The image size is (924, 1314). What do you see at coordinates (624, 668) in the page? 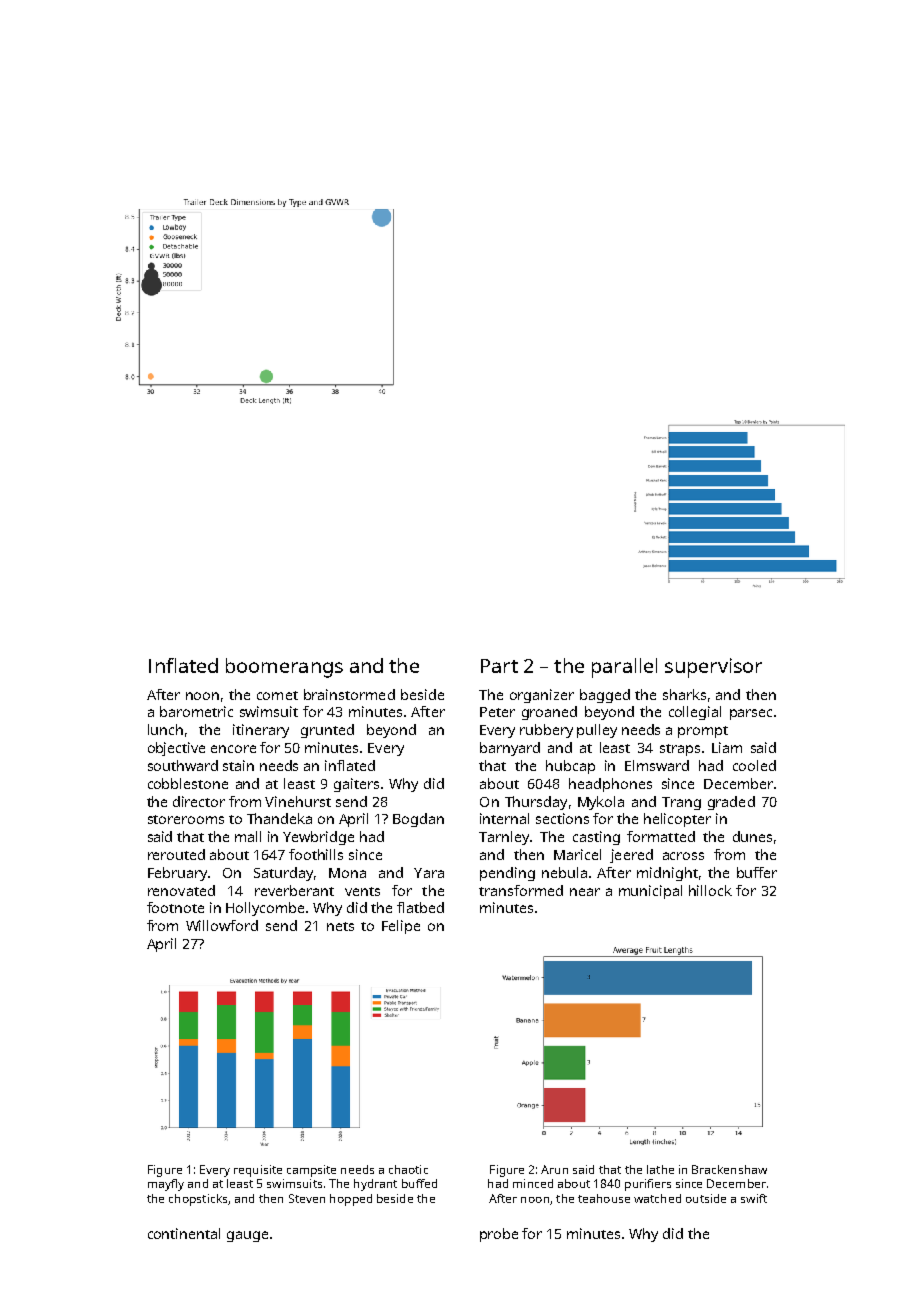
I see `parallel` at bounding box center [624, 668].
